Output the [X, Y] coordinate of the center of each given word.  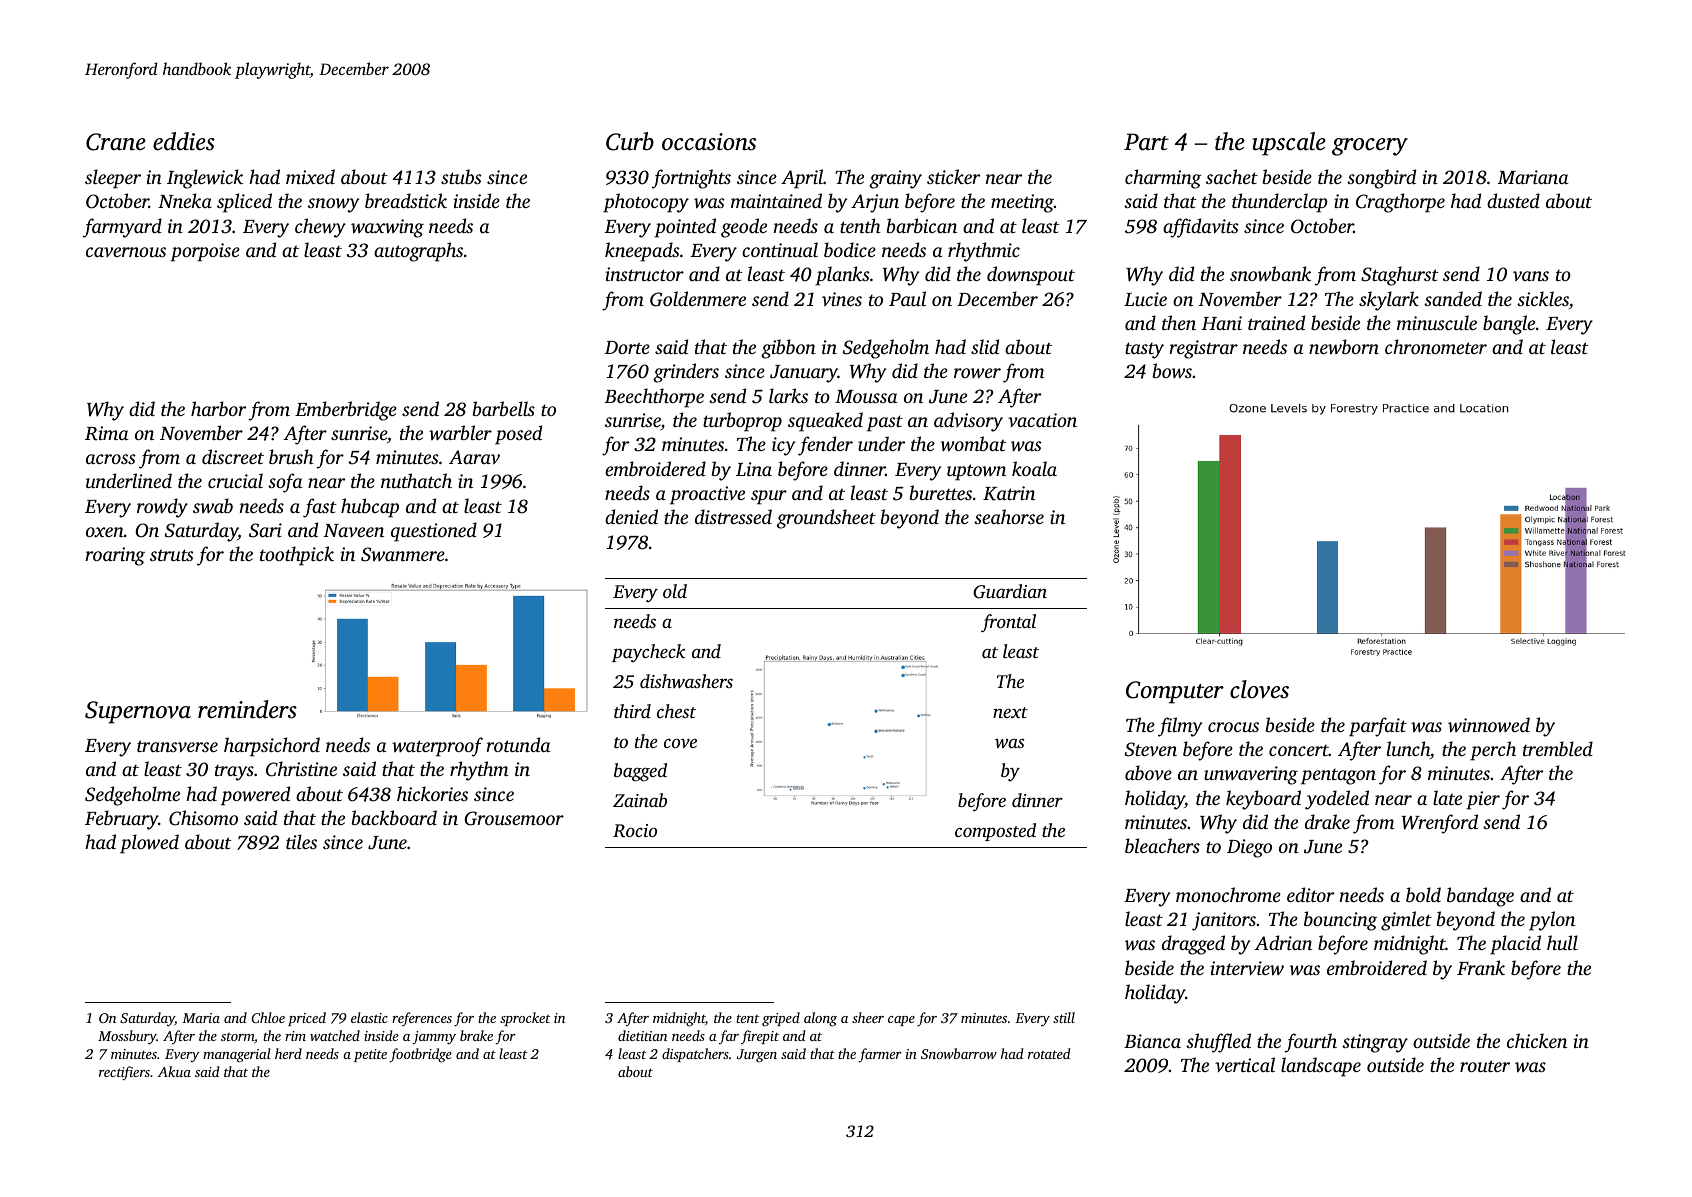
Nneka [185, 200]
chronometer [1436, 346]
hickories [432, 793]
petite [370, 1055]
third [632, 711]
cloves [1259, 689]
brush [291, 456]
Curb [630, 141]
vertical [1245, 1064]
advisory [968, 422]
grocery [1370, 147]
